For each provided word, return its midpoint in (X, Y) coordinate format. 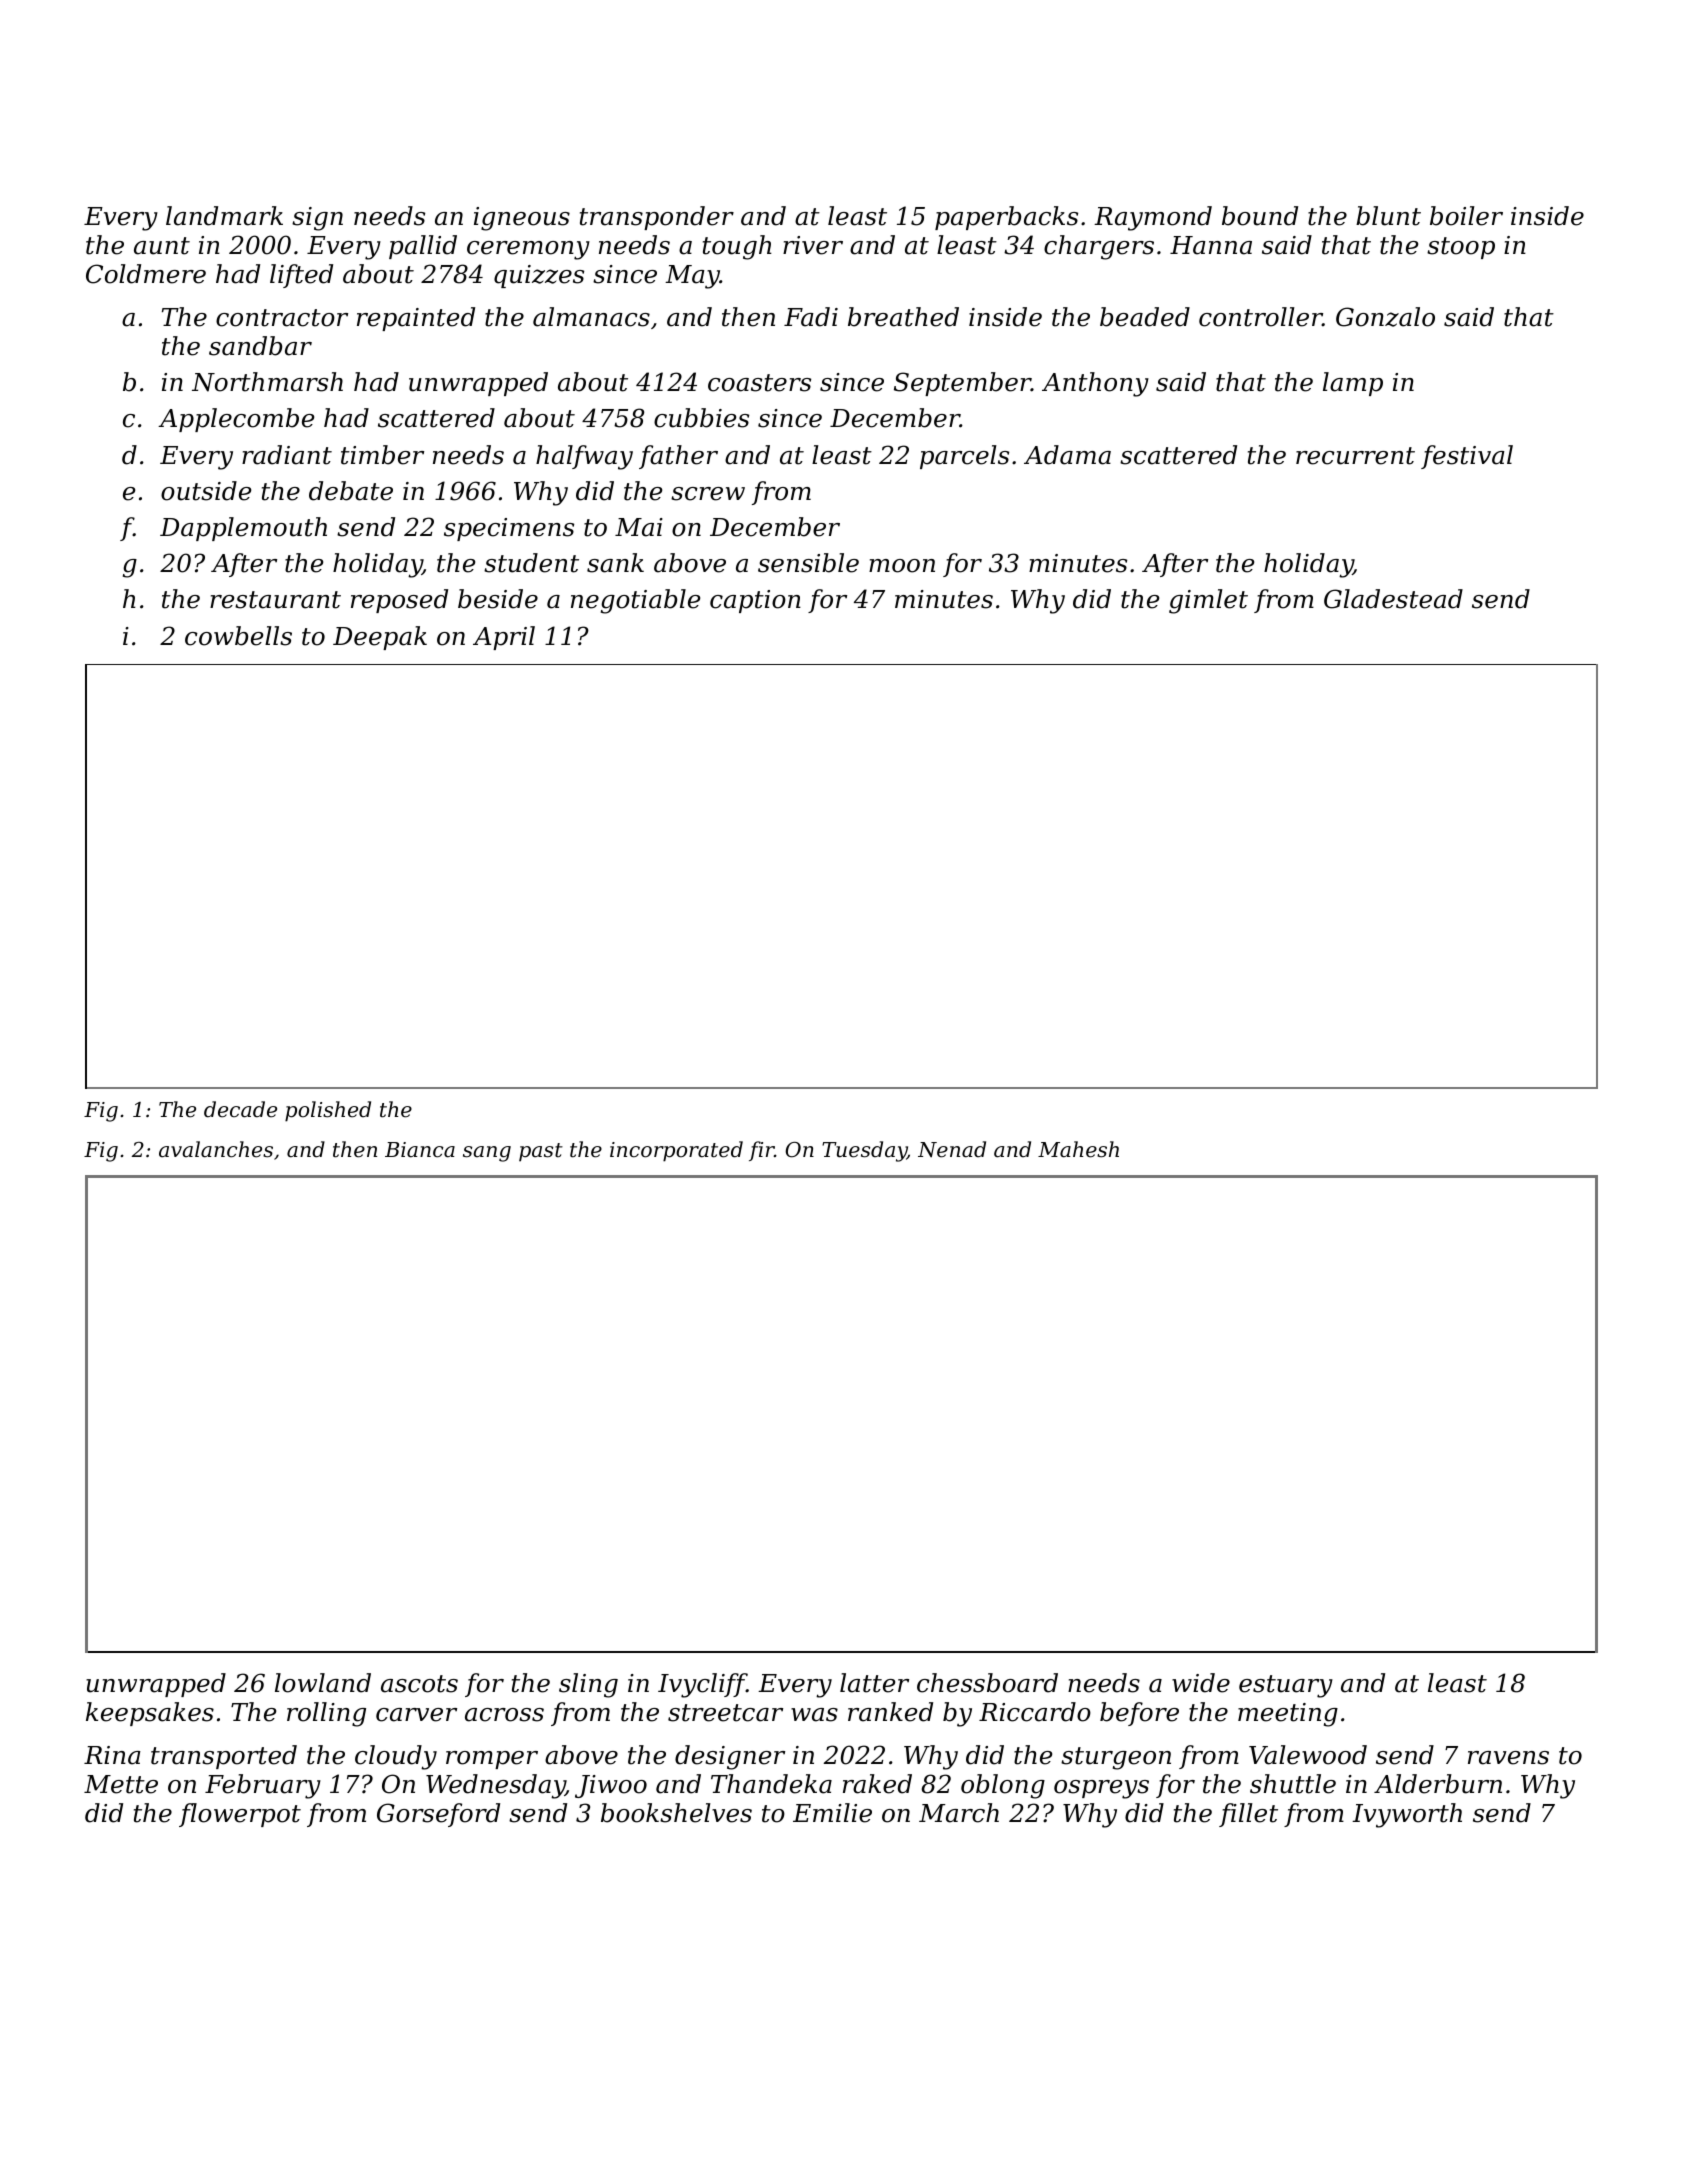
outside (206, 491)
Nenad (952, 1149)
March (959, 1813)
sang (487, 1154)
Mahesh (1078, 1149)
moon (902, 566)
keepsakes (150, 1714)
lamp (1353, 384)
